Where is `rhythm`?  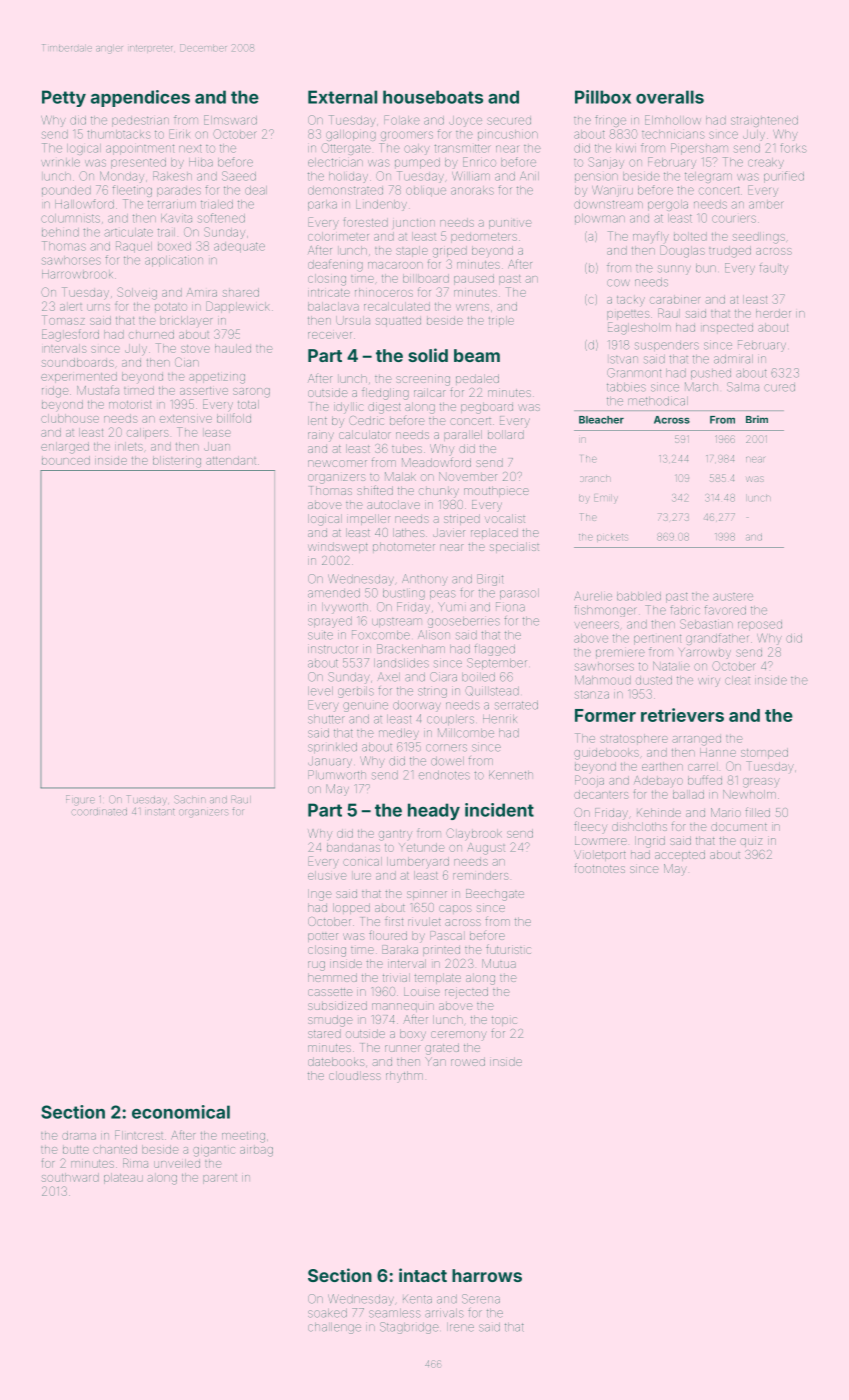 rhythm is located at coordinates (404, 1076).
